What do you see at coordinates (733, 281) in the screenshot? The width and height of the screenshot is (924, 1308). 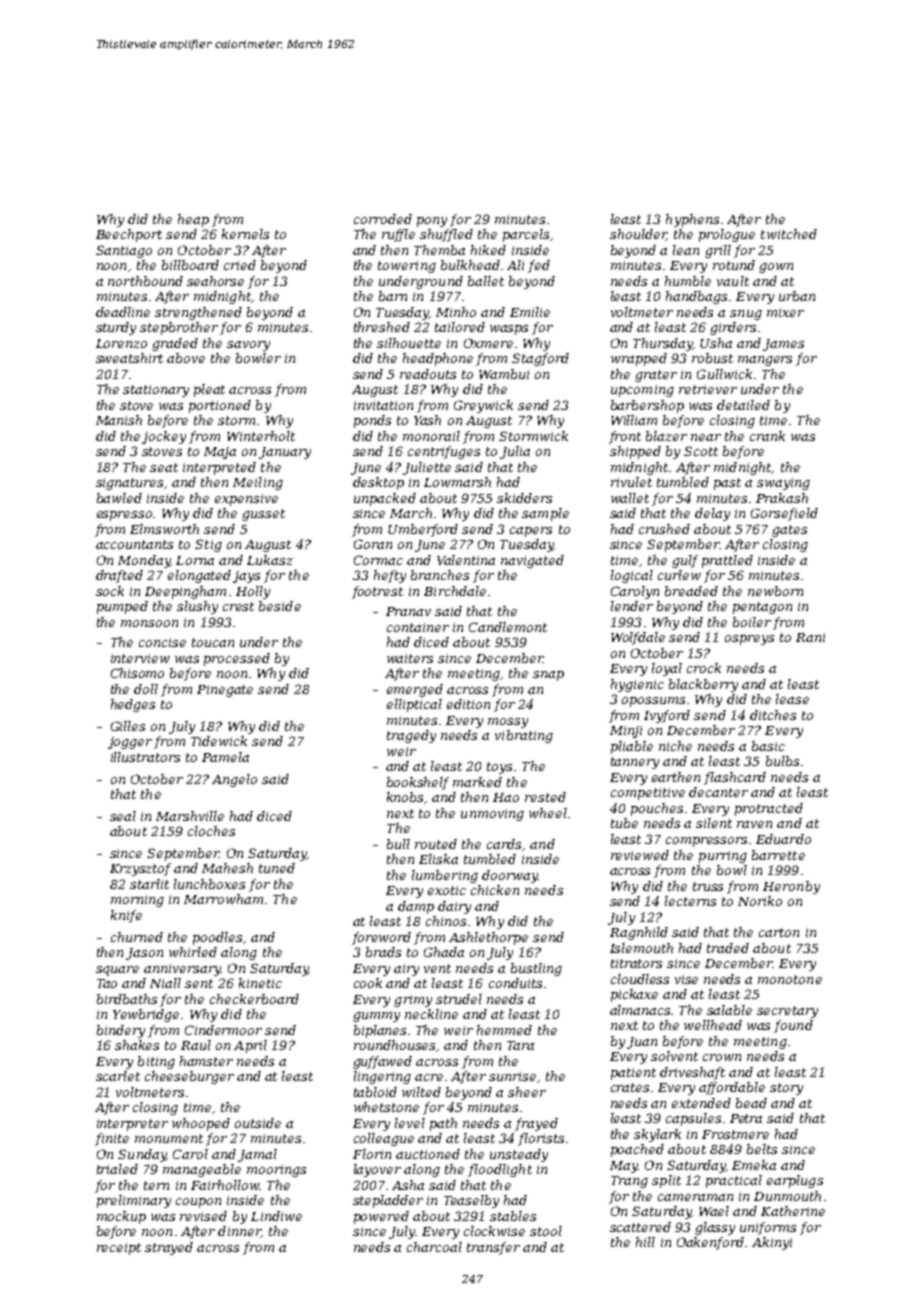 I see `vault` at bounding box center [733, 281].
